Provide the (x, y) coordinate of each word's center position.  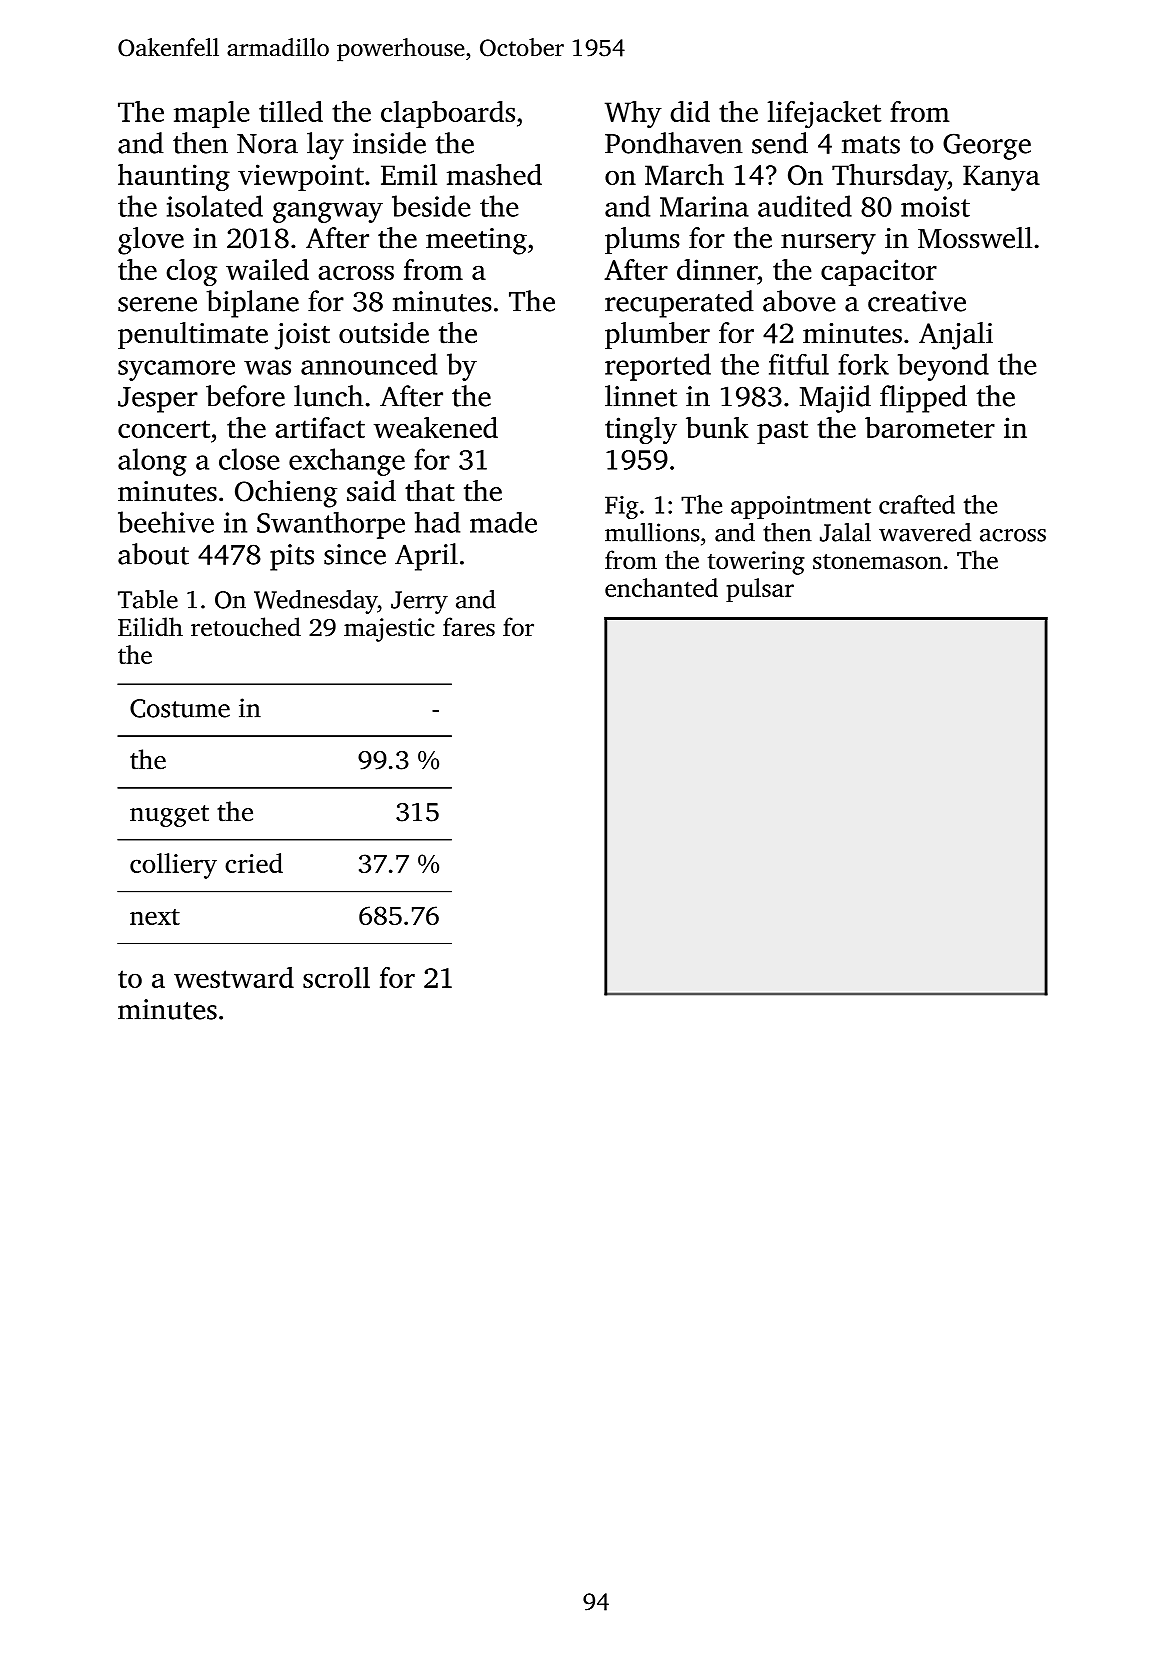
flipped (923, 399)
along (152, 462)
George (987, 146)
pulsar (760, 590)
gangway (328, 212)
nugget (169, 816)
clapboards (448, 114)
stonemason (877, 562)
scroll (336, 977)
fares (469, 627)
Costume (180, 708)
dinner (717, 269)
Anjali (956, 336)
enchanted (661, 587)
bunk (717, 427)
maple (211, 114)
